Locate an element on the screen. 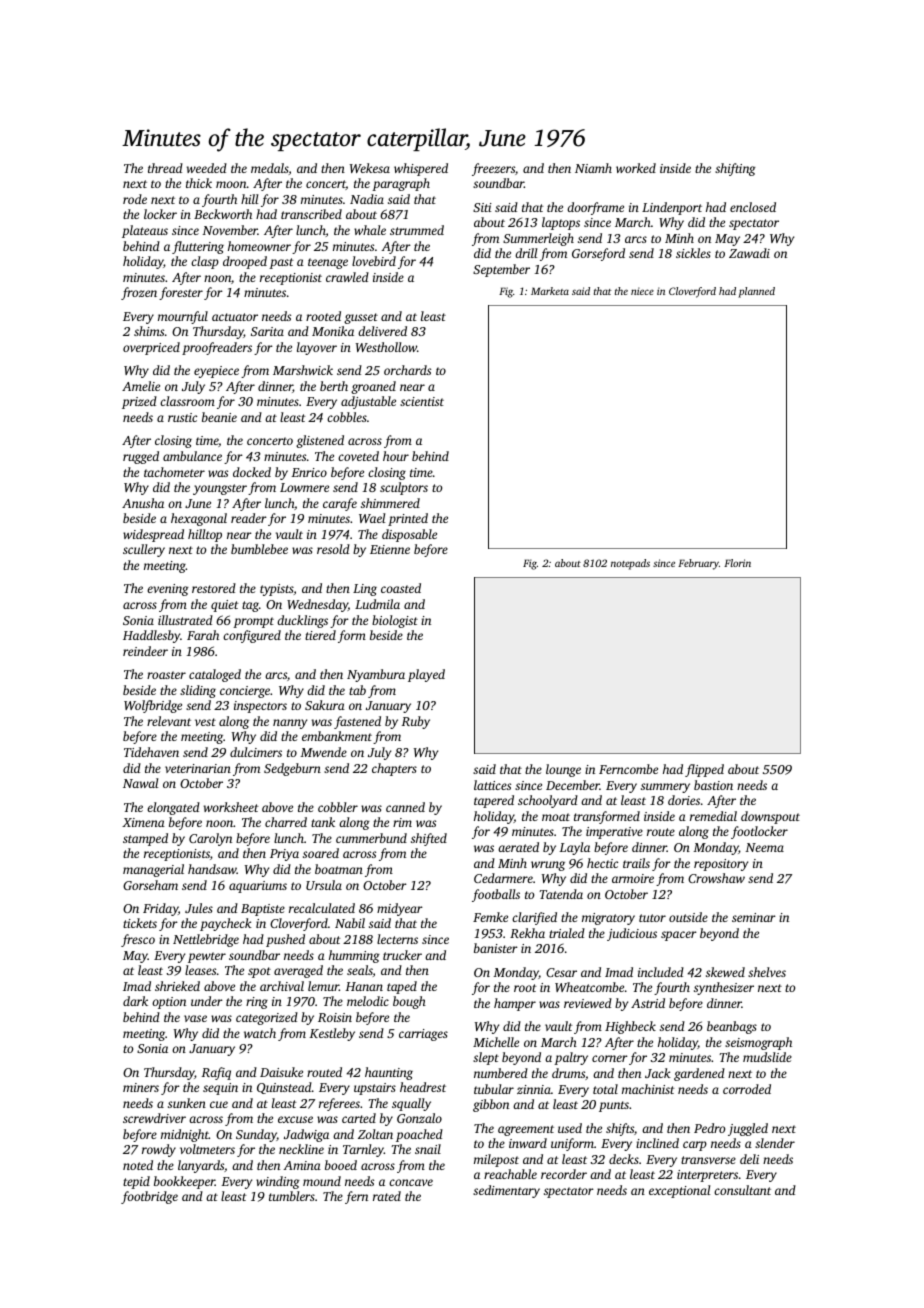 The image size is (924, 1308). Sarita is located at coordinates (267, 331).
